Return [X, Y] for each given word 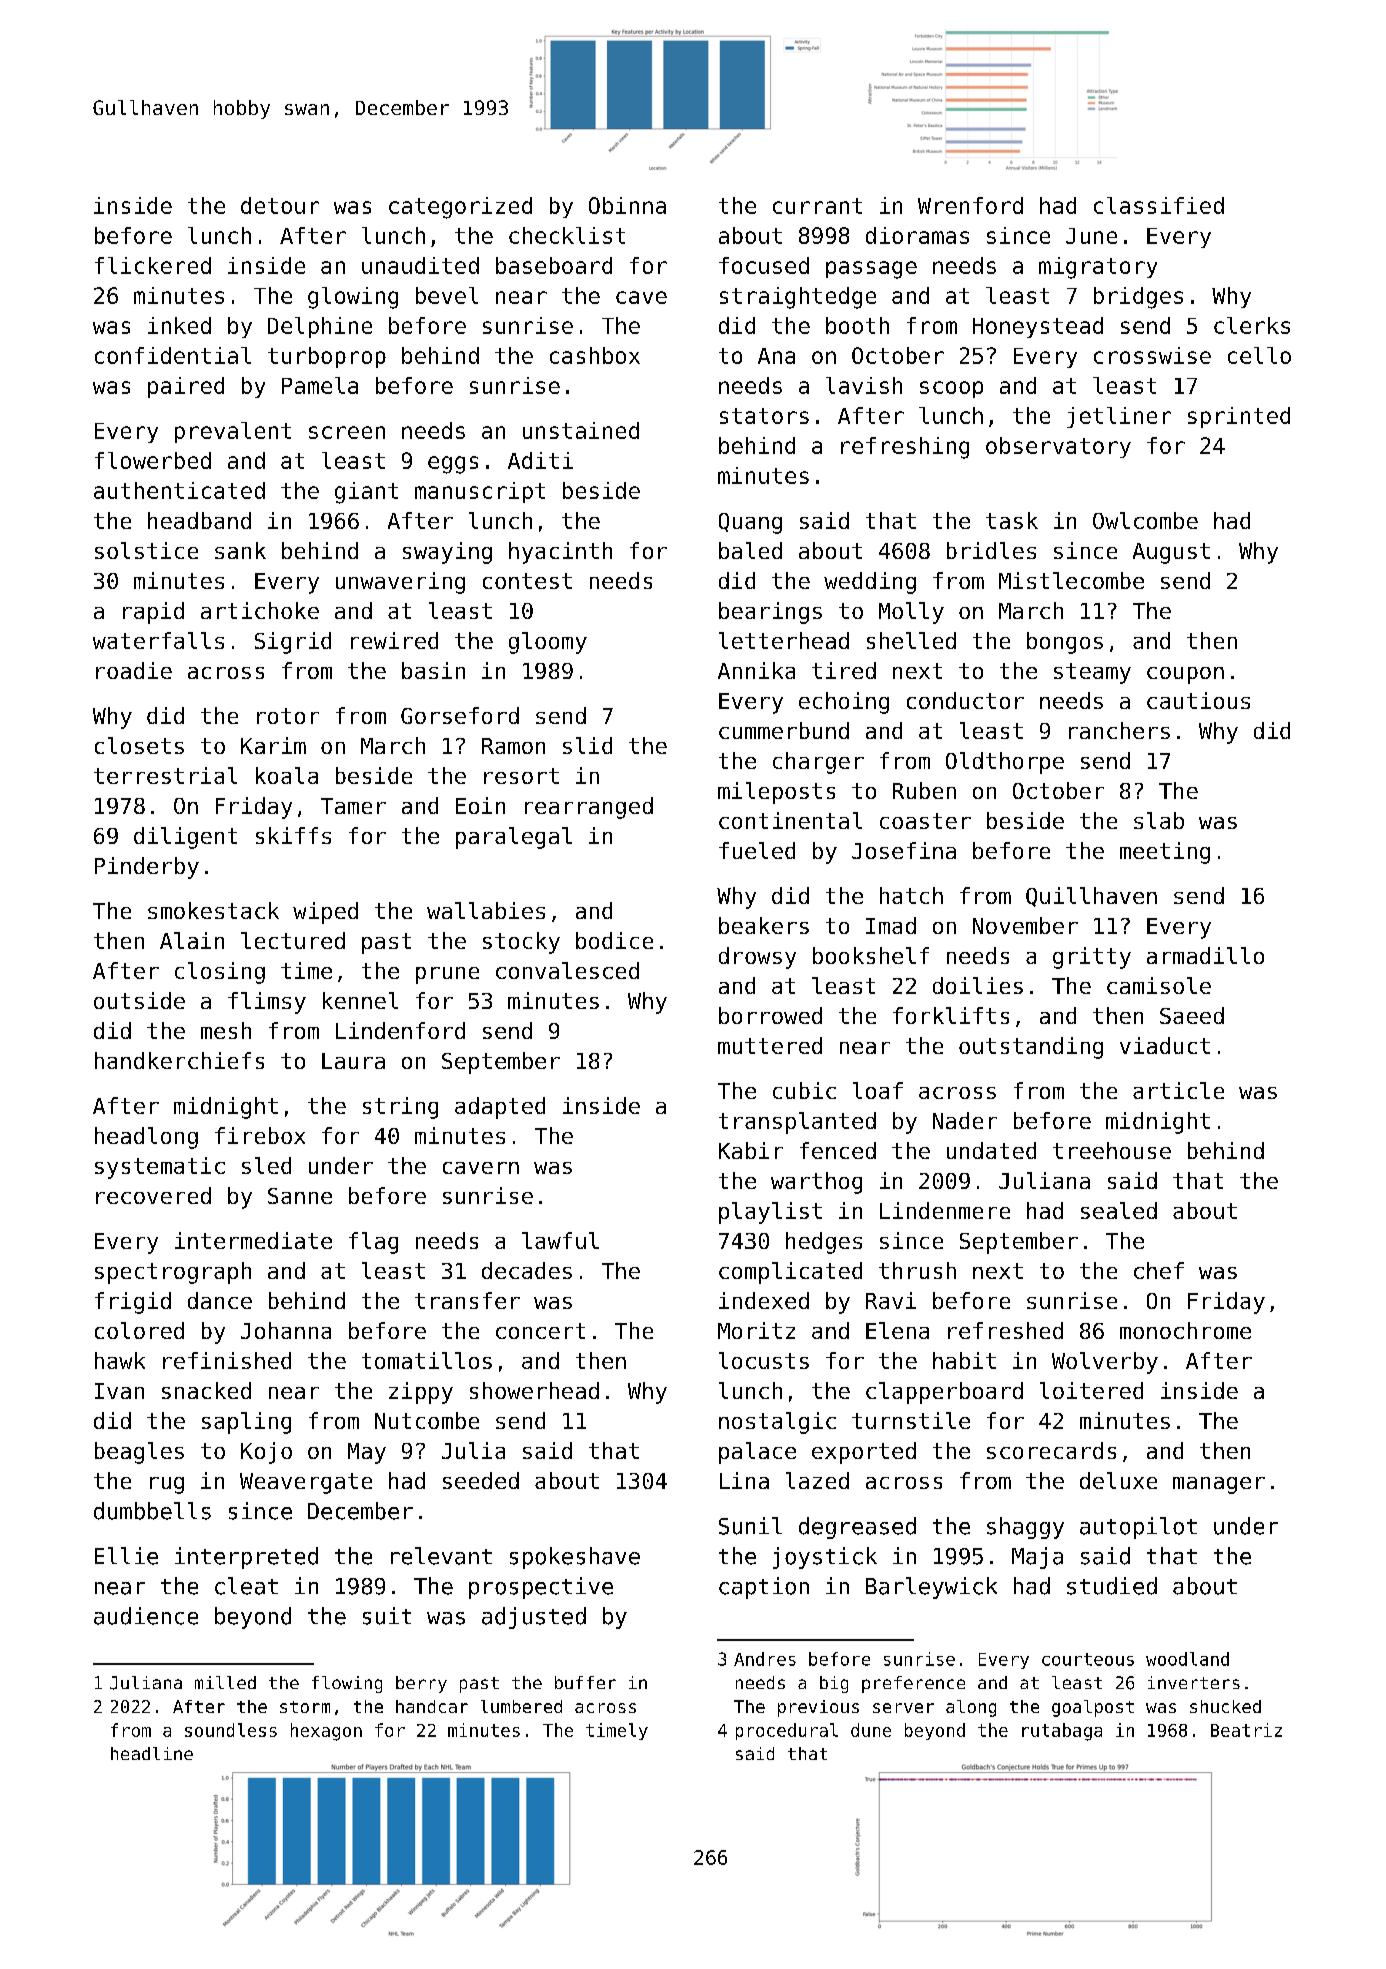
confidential [173, 355]
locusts [764, 1360]
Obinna [627, 205]
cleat [246, 1586]
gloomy [548, 643]
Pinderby [147, 868]
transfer [467, 1300]
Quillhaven [1091, 897]
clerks [1252, 325]
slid [587, 745]
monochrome [1185, 1330]
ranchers [1119, 730]
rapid [153, 613]
